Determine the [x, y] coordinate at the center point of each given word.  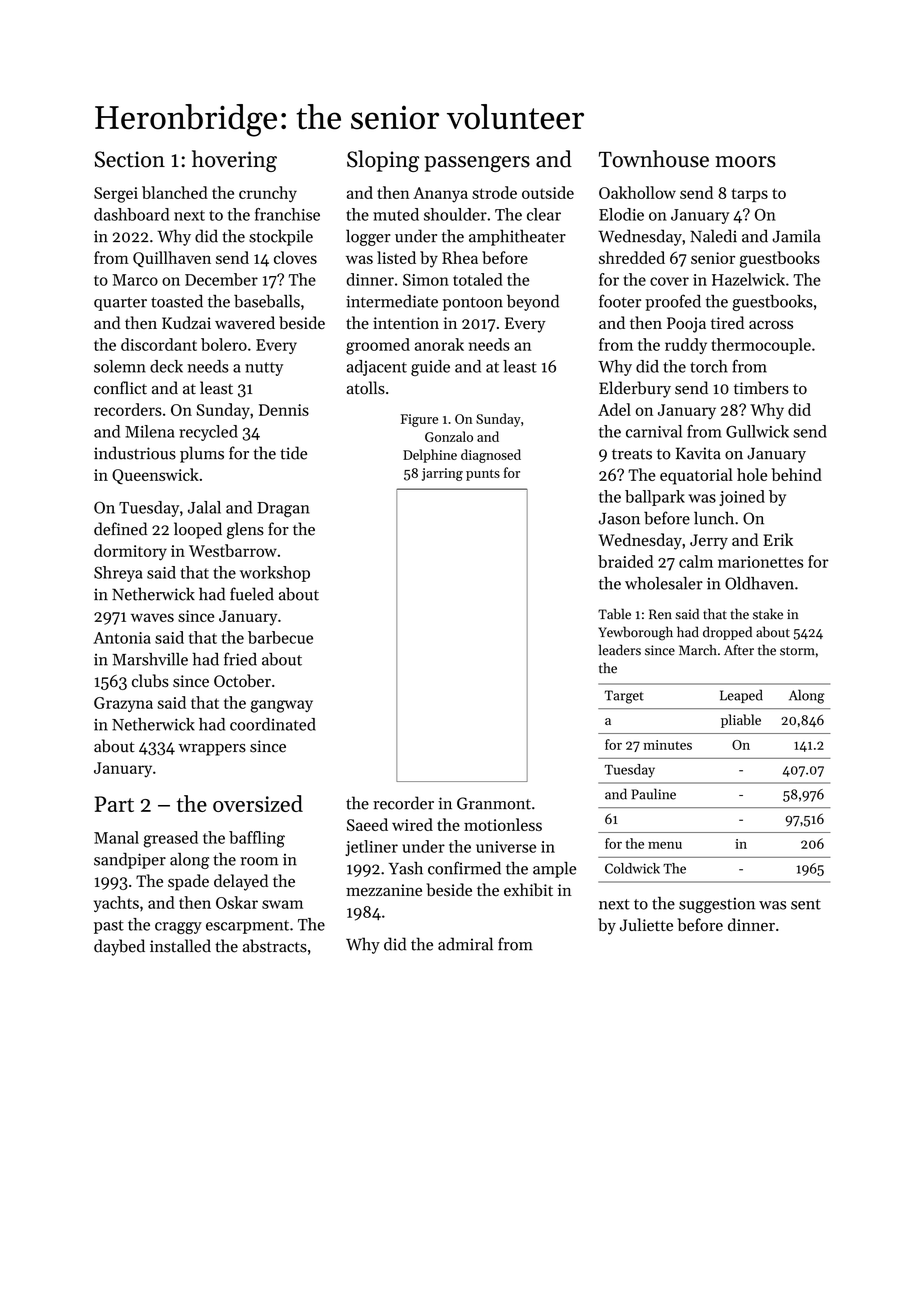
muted [396, 214]
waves [152, 617]
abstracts [275, 946]
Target [624, 697]
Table [614, 614]
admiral [465, 944]
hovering [234, 161]
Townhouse [654, 159]
